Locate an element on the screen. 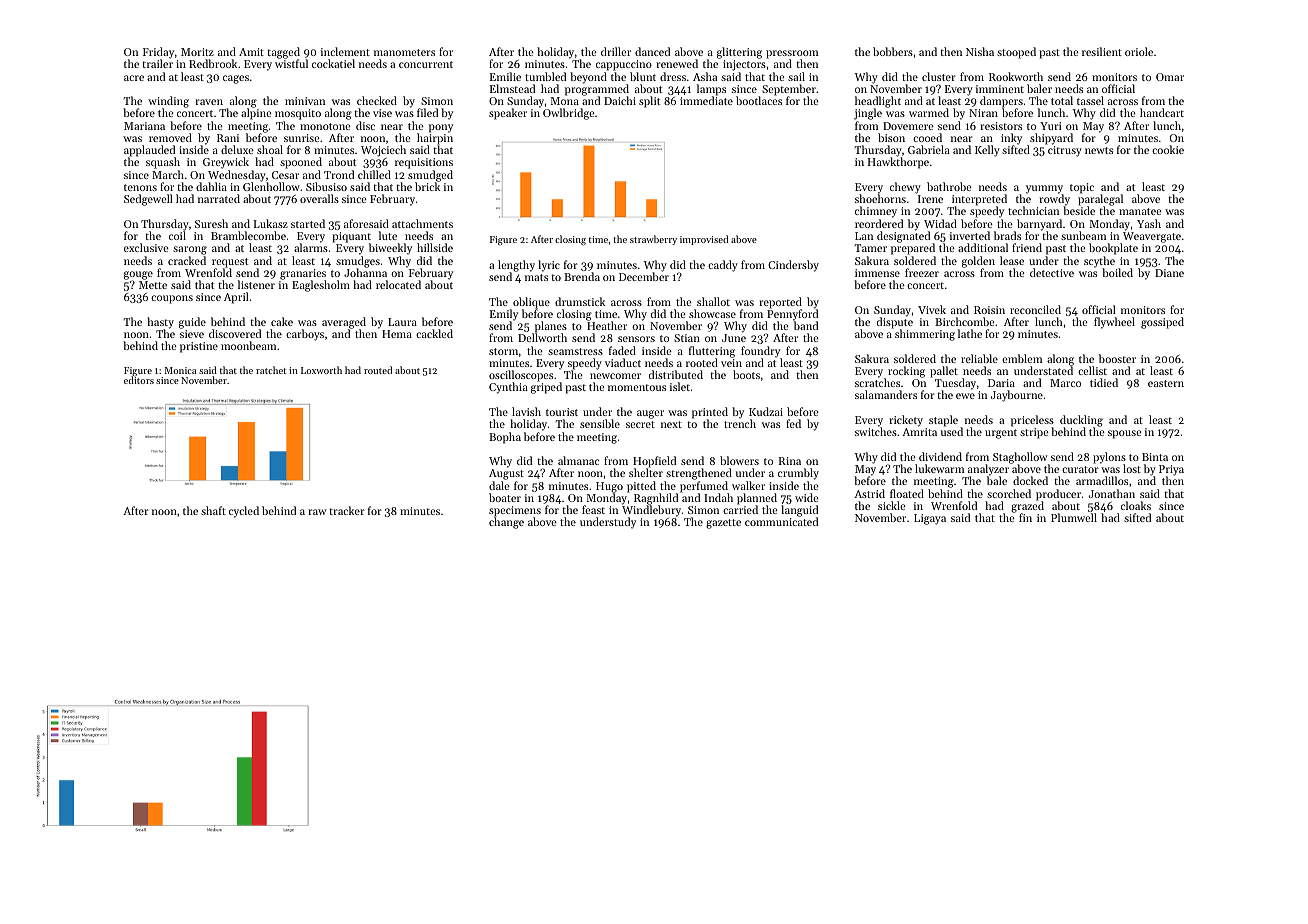 This screenshot has height=924, width=1308. editors is located at coordinates (139, 380).
